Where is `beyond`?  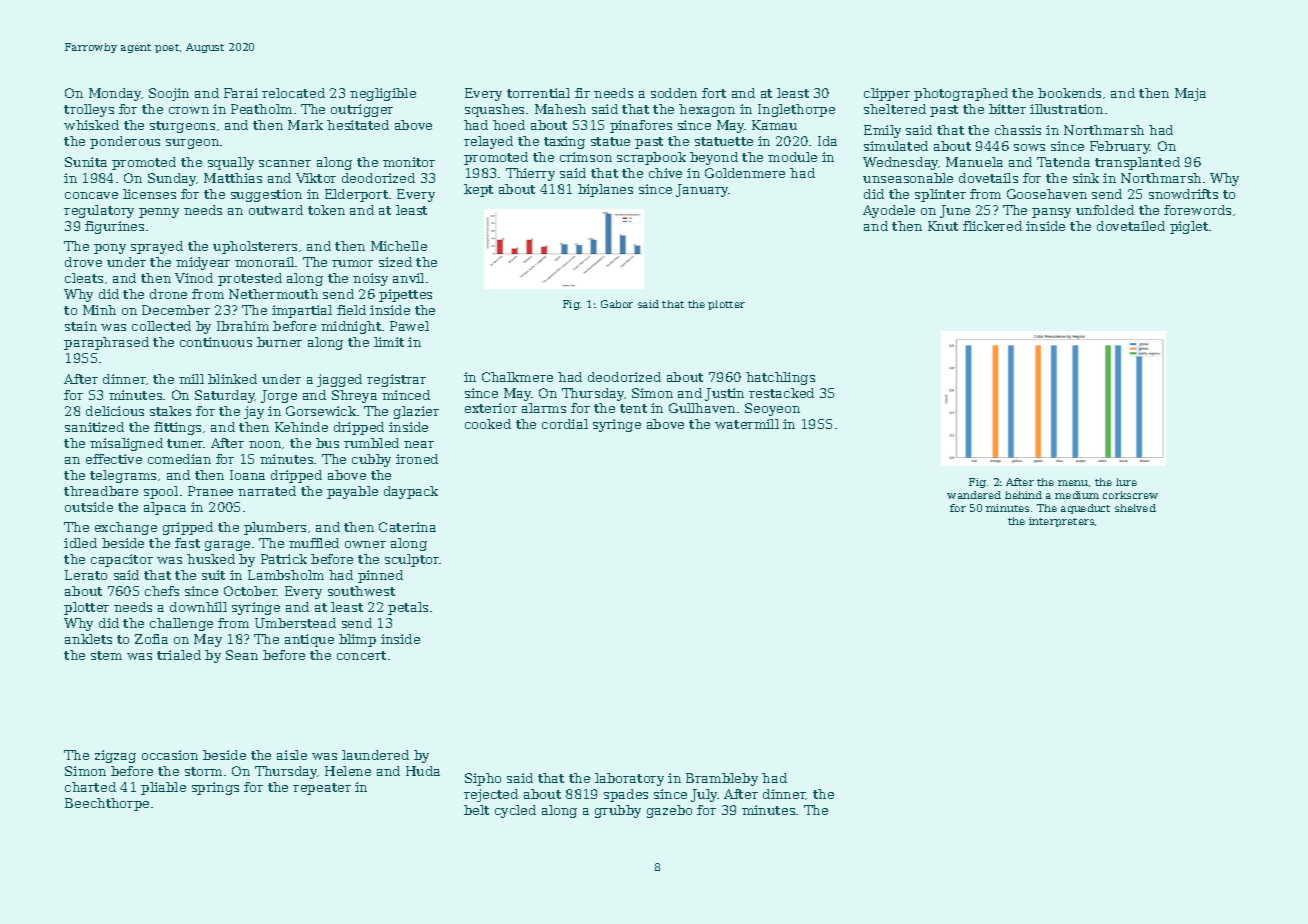 beyond is located at coordinates (714, 158).
